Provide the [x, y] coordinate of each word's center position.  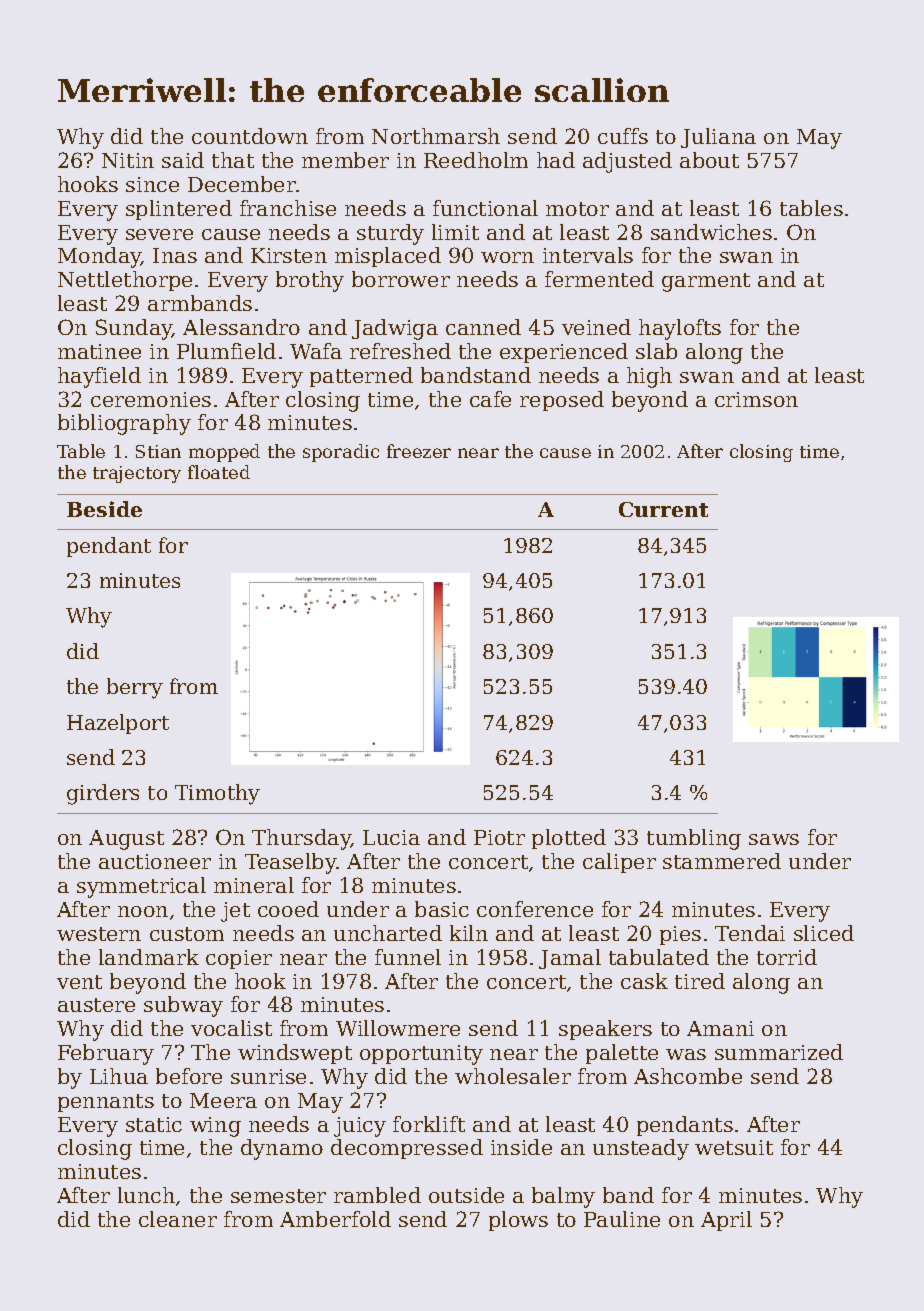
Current [663, 509]
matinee [99, 351]
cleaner [178, 1219]
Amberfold [335, 1219]
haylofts [680, 329]
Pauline [622, 1219]
